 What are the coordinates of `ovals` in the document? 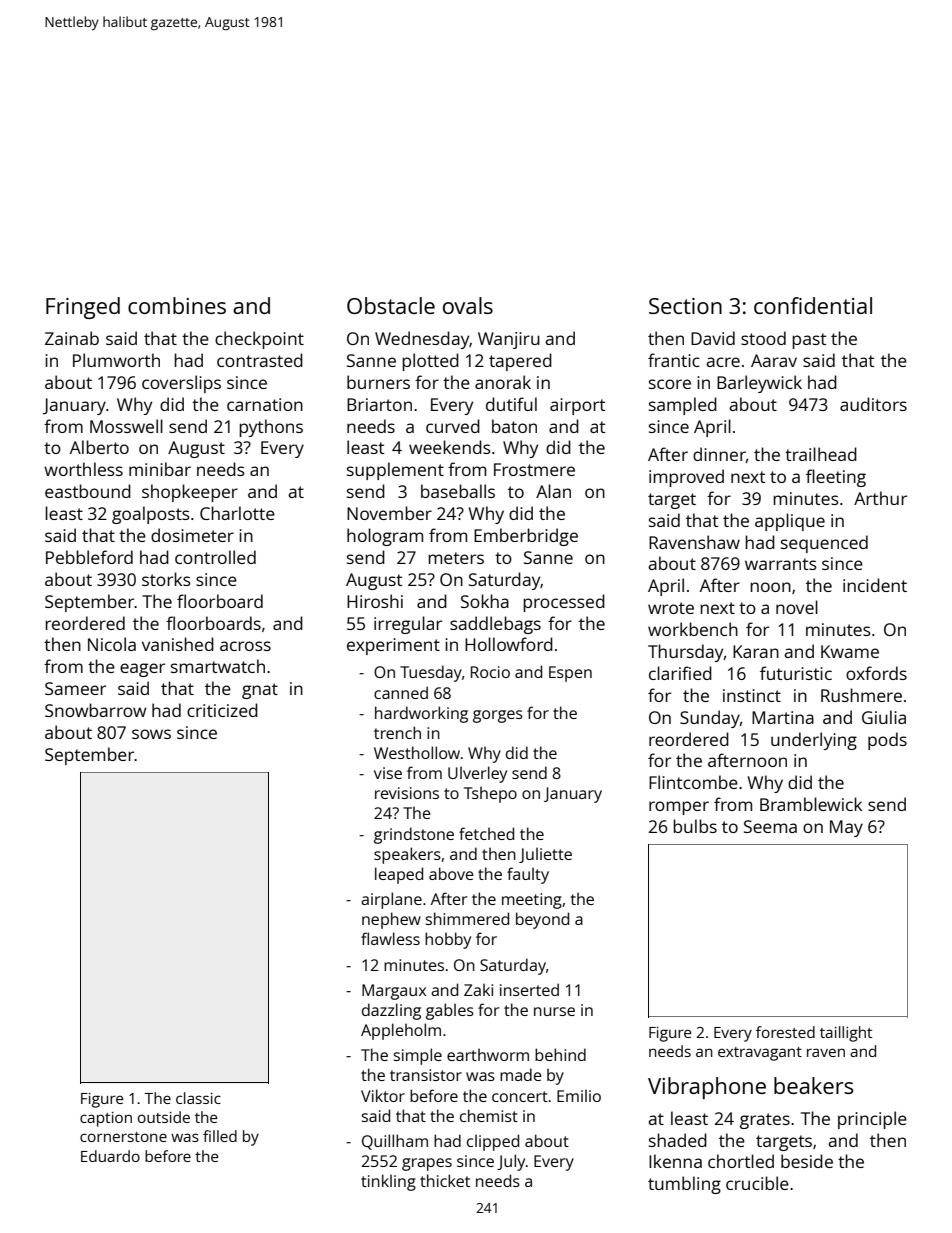 It's located at (468, 305).
